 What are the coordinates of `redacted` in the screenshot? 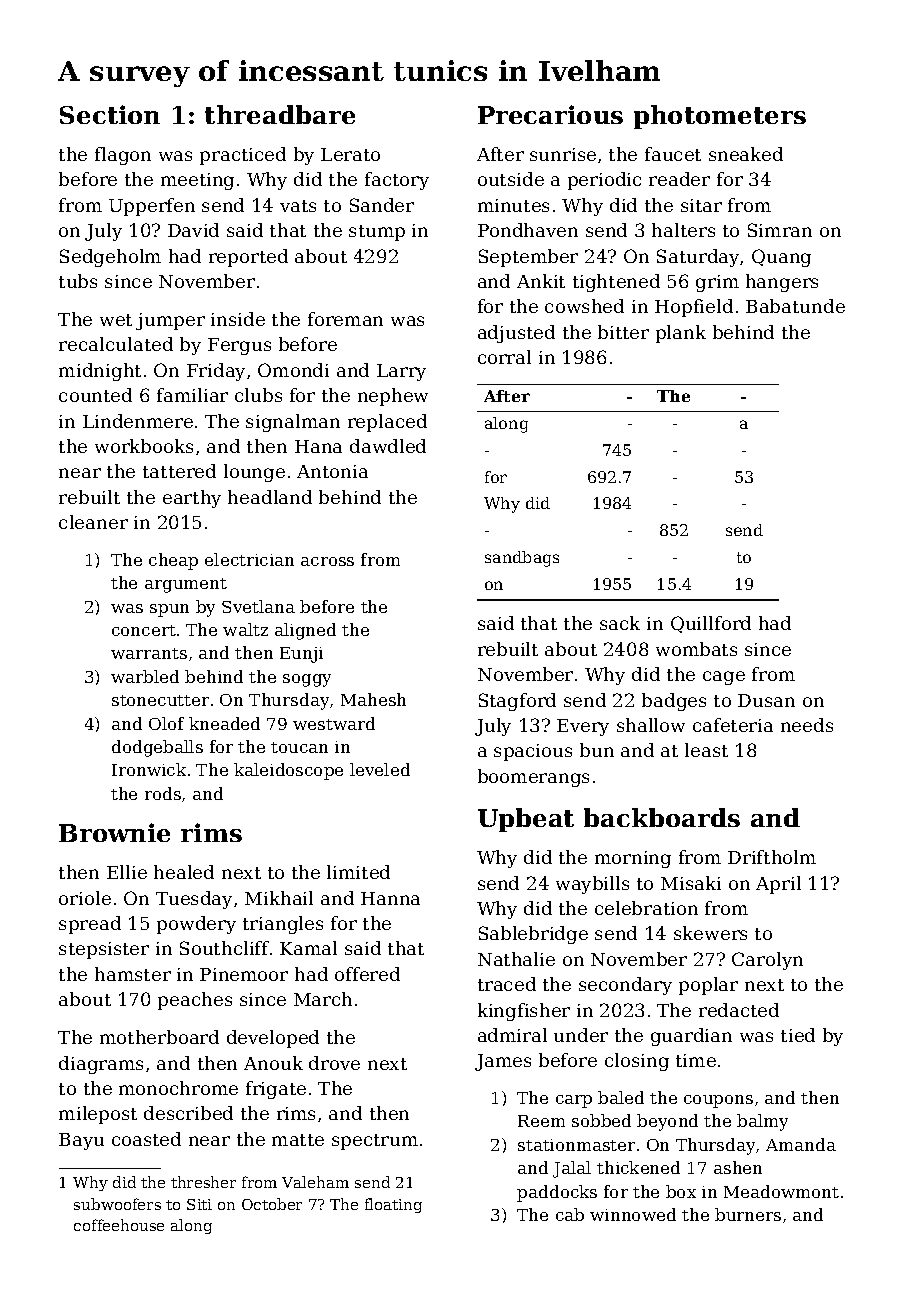 It's located at (739, 1010).
